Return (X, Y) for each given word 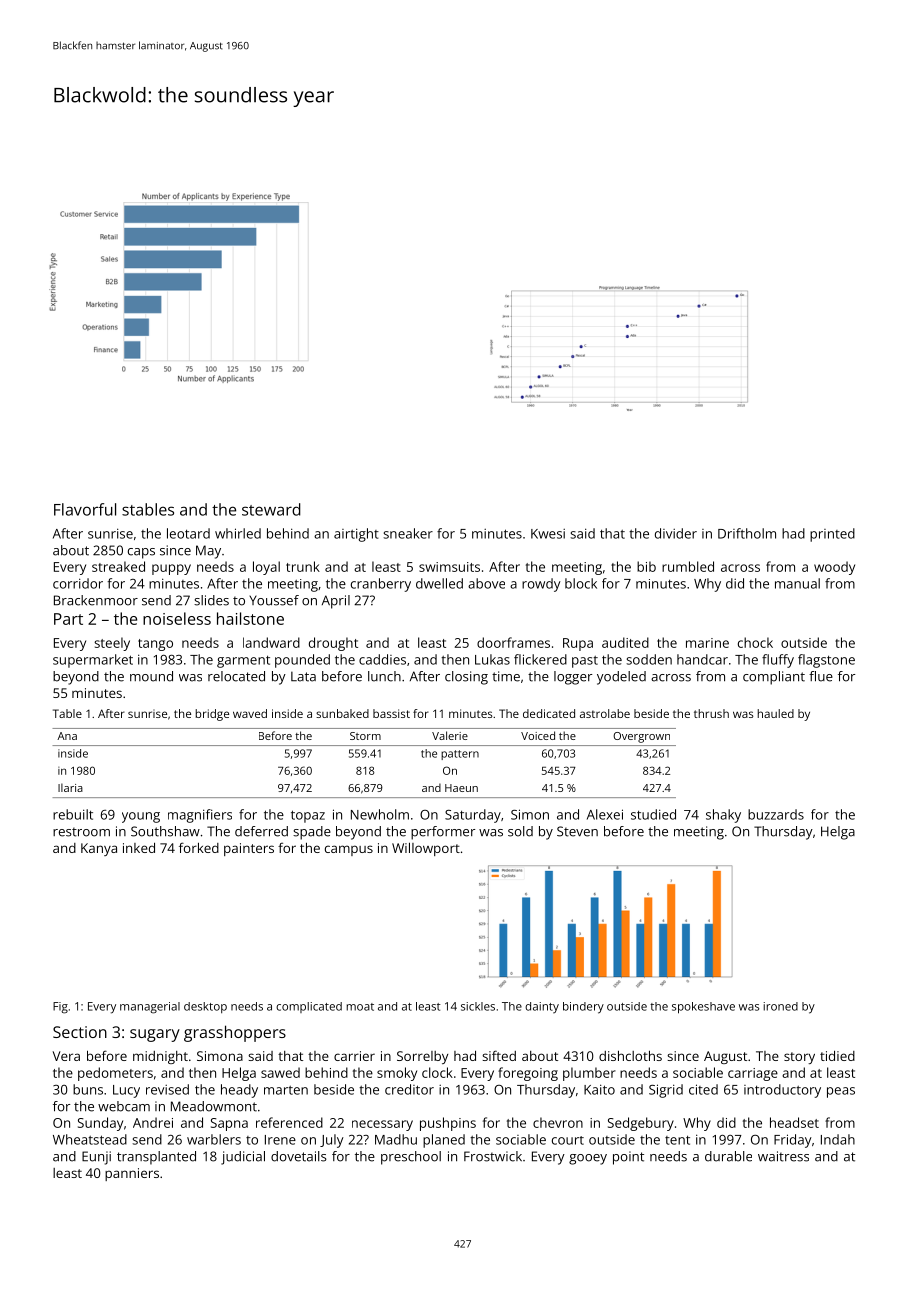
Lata (303, 676)
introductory (782, 1091)
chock (755, 642)
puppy (171, 569)
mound (151, 676)
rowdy (541, 585)
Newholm (380, 814)
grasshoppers (235, 1033)
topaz (308, 816)
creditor (409, 1089)
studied (653, 814)
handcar (702, 659)
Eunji (96, 1158)
